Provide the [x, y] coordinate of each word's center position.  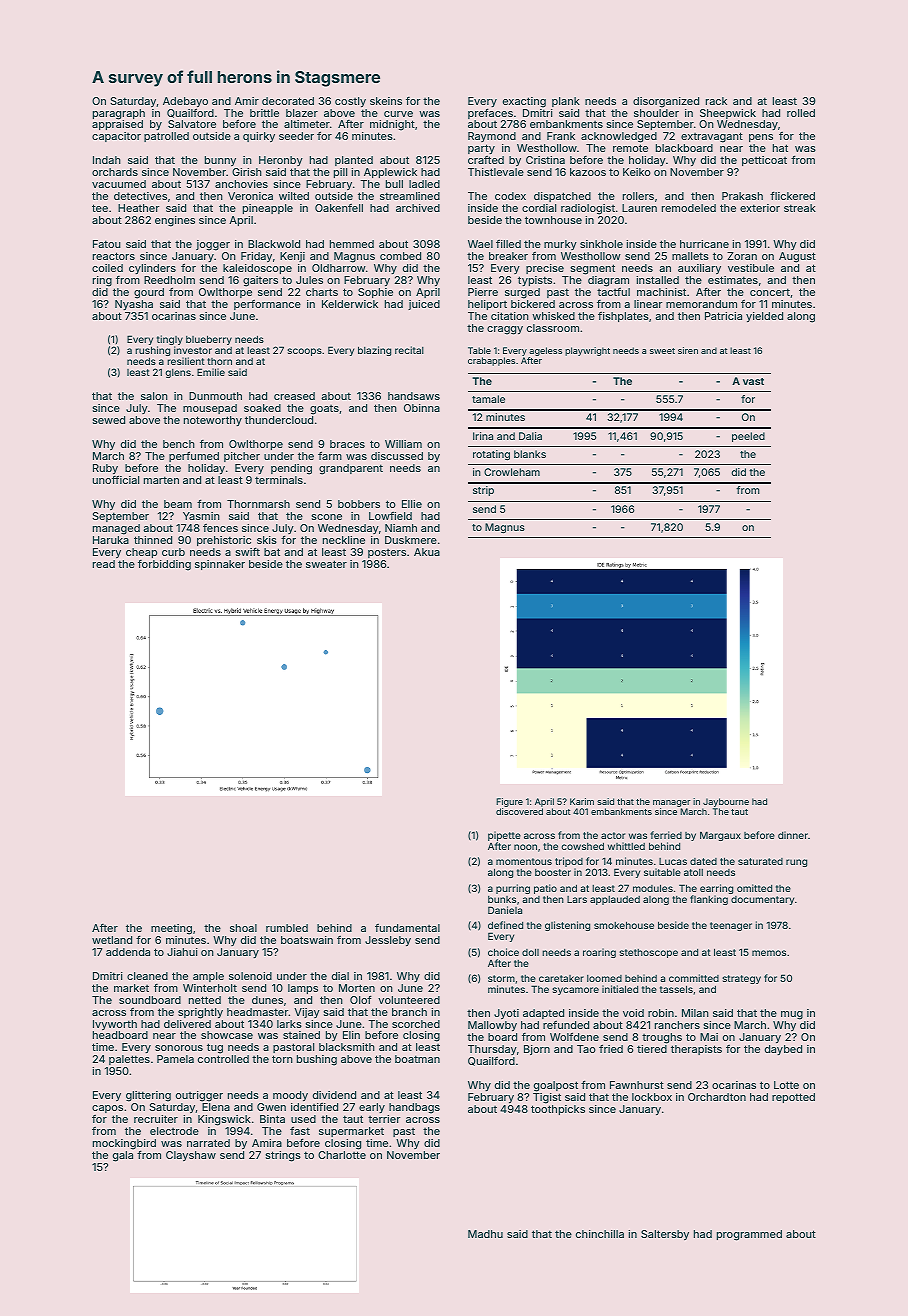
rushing [152, 351]
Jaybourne [726, 802]
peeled [748, 437]
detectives [140, 196]
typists [535, 281]
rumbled [287, 928]
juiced [424, 305]
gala [123, 1156]
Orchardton [717, 1097]
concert [770, 292]
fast [300, 1130]
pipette [504, 836]
